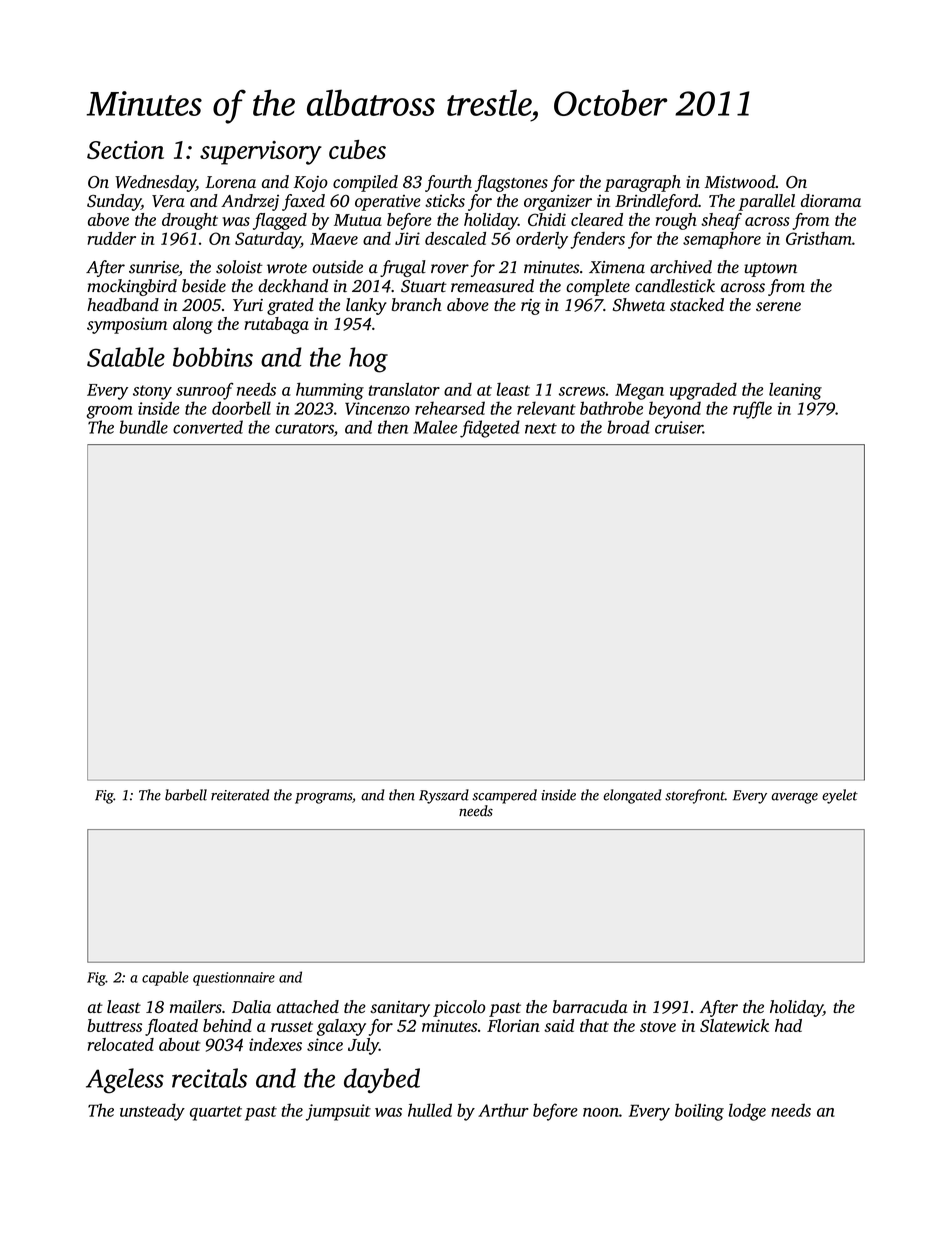  I want to click on reiterated, so click(240, 795).
